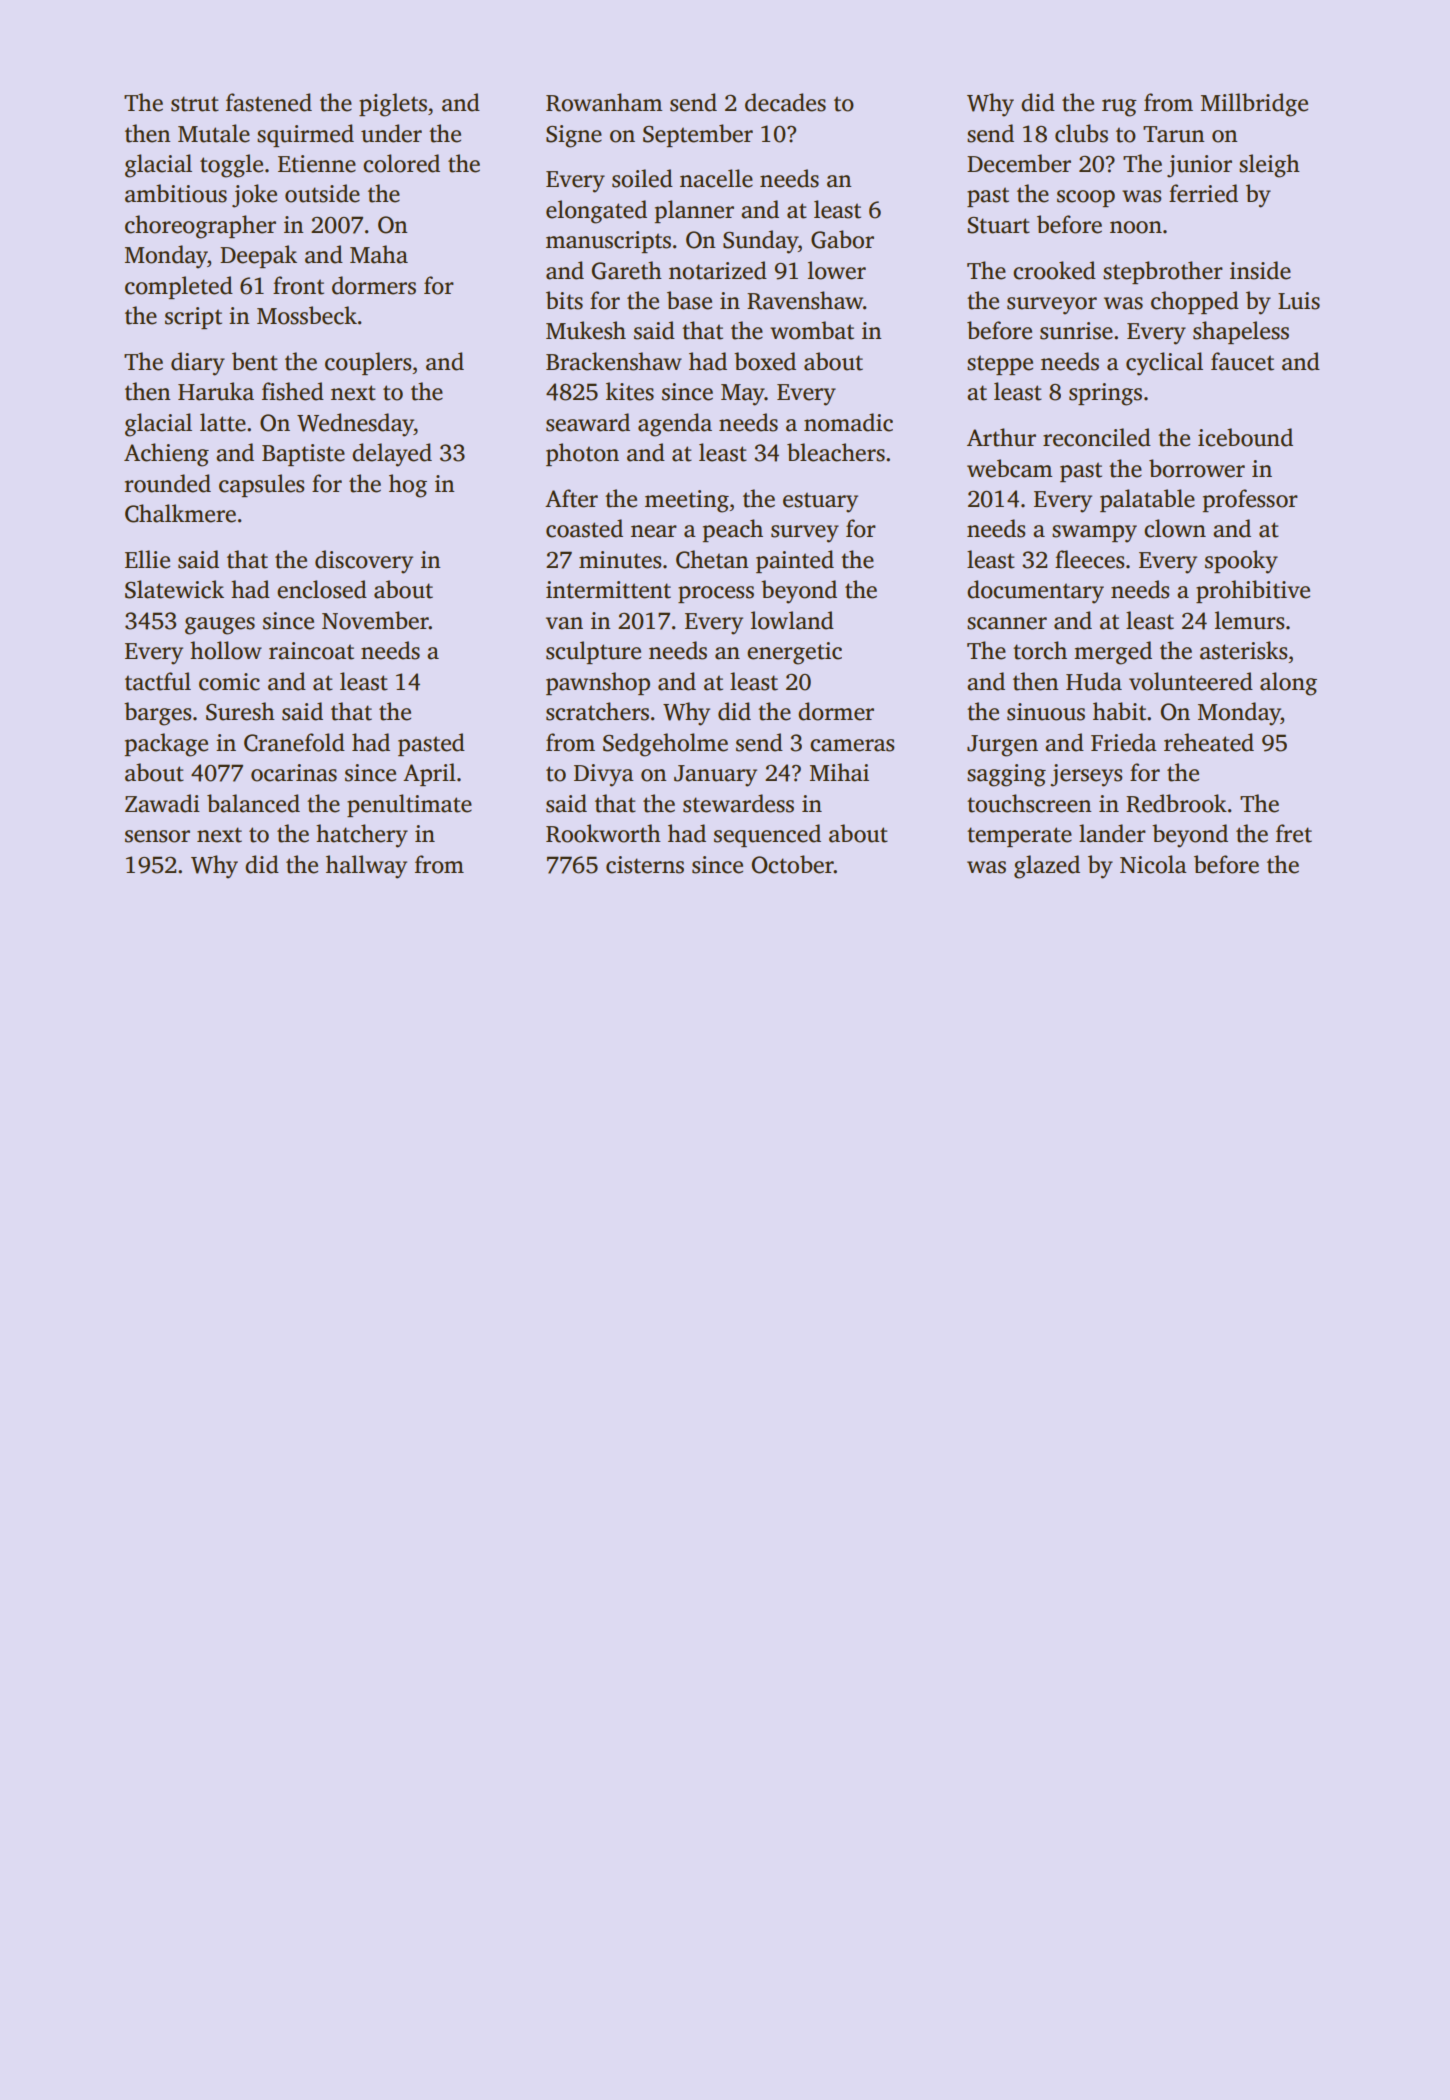 The width and height of the image is (1450, 2100). What do you see at coordinates (200, 227) in the image?
I see `choreographer` at bounding box center [200, 227].
